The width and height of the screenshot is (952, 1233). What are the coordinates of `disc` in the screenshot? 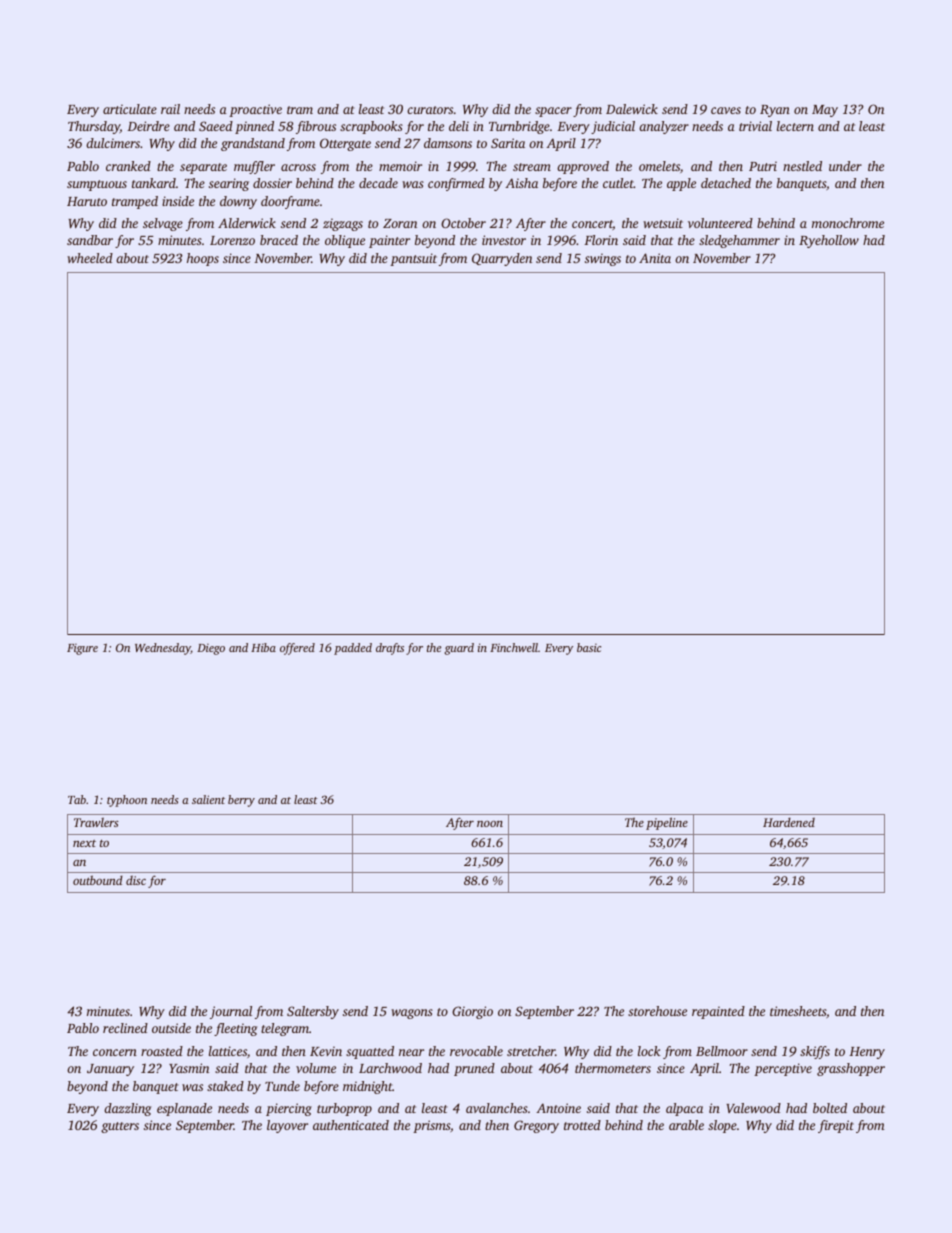 It's located at (136, 880).
